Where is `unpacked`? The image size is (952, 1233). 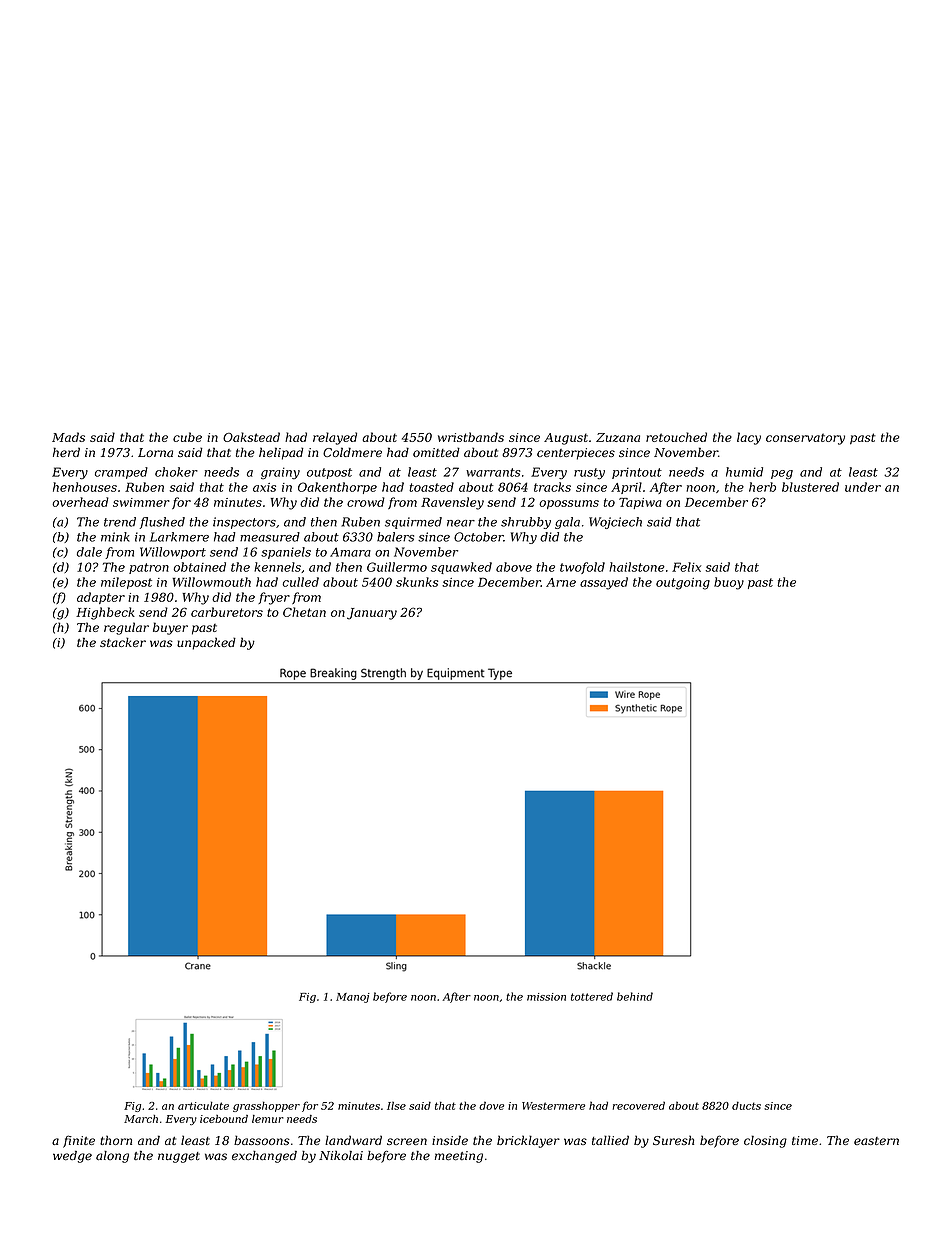
unpacked is located at coordinates (206, 643).
